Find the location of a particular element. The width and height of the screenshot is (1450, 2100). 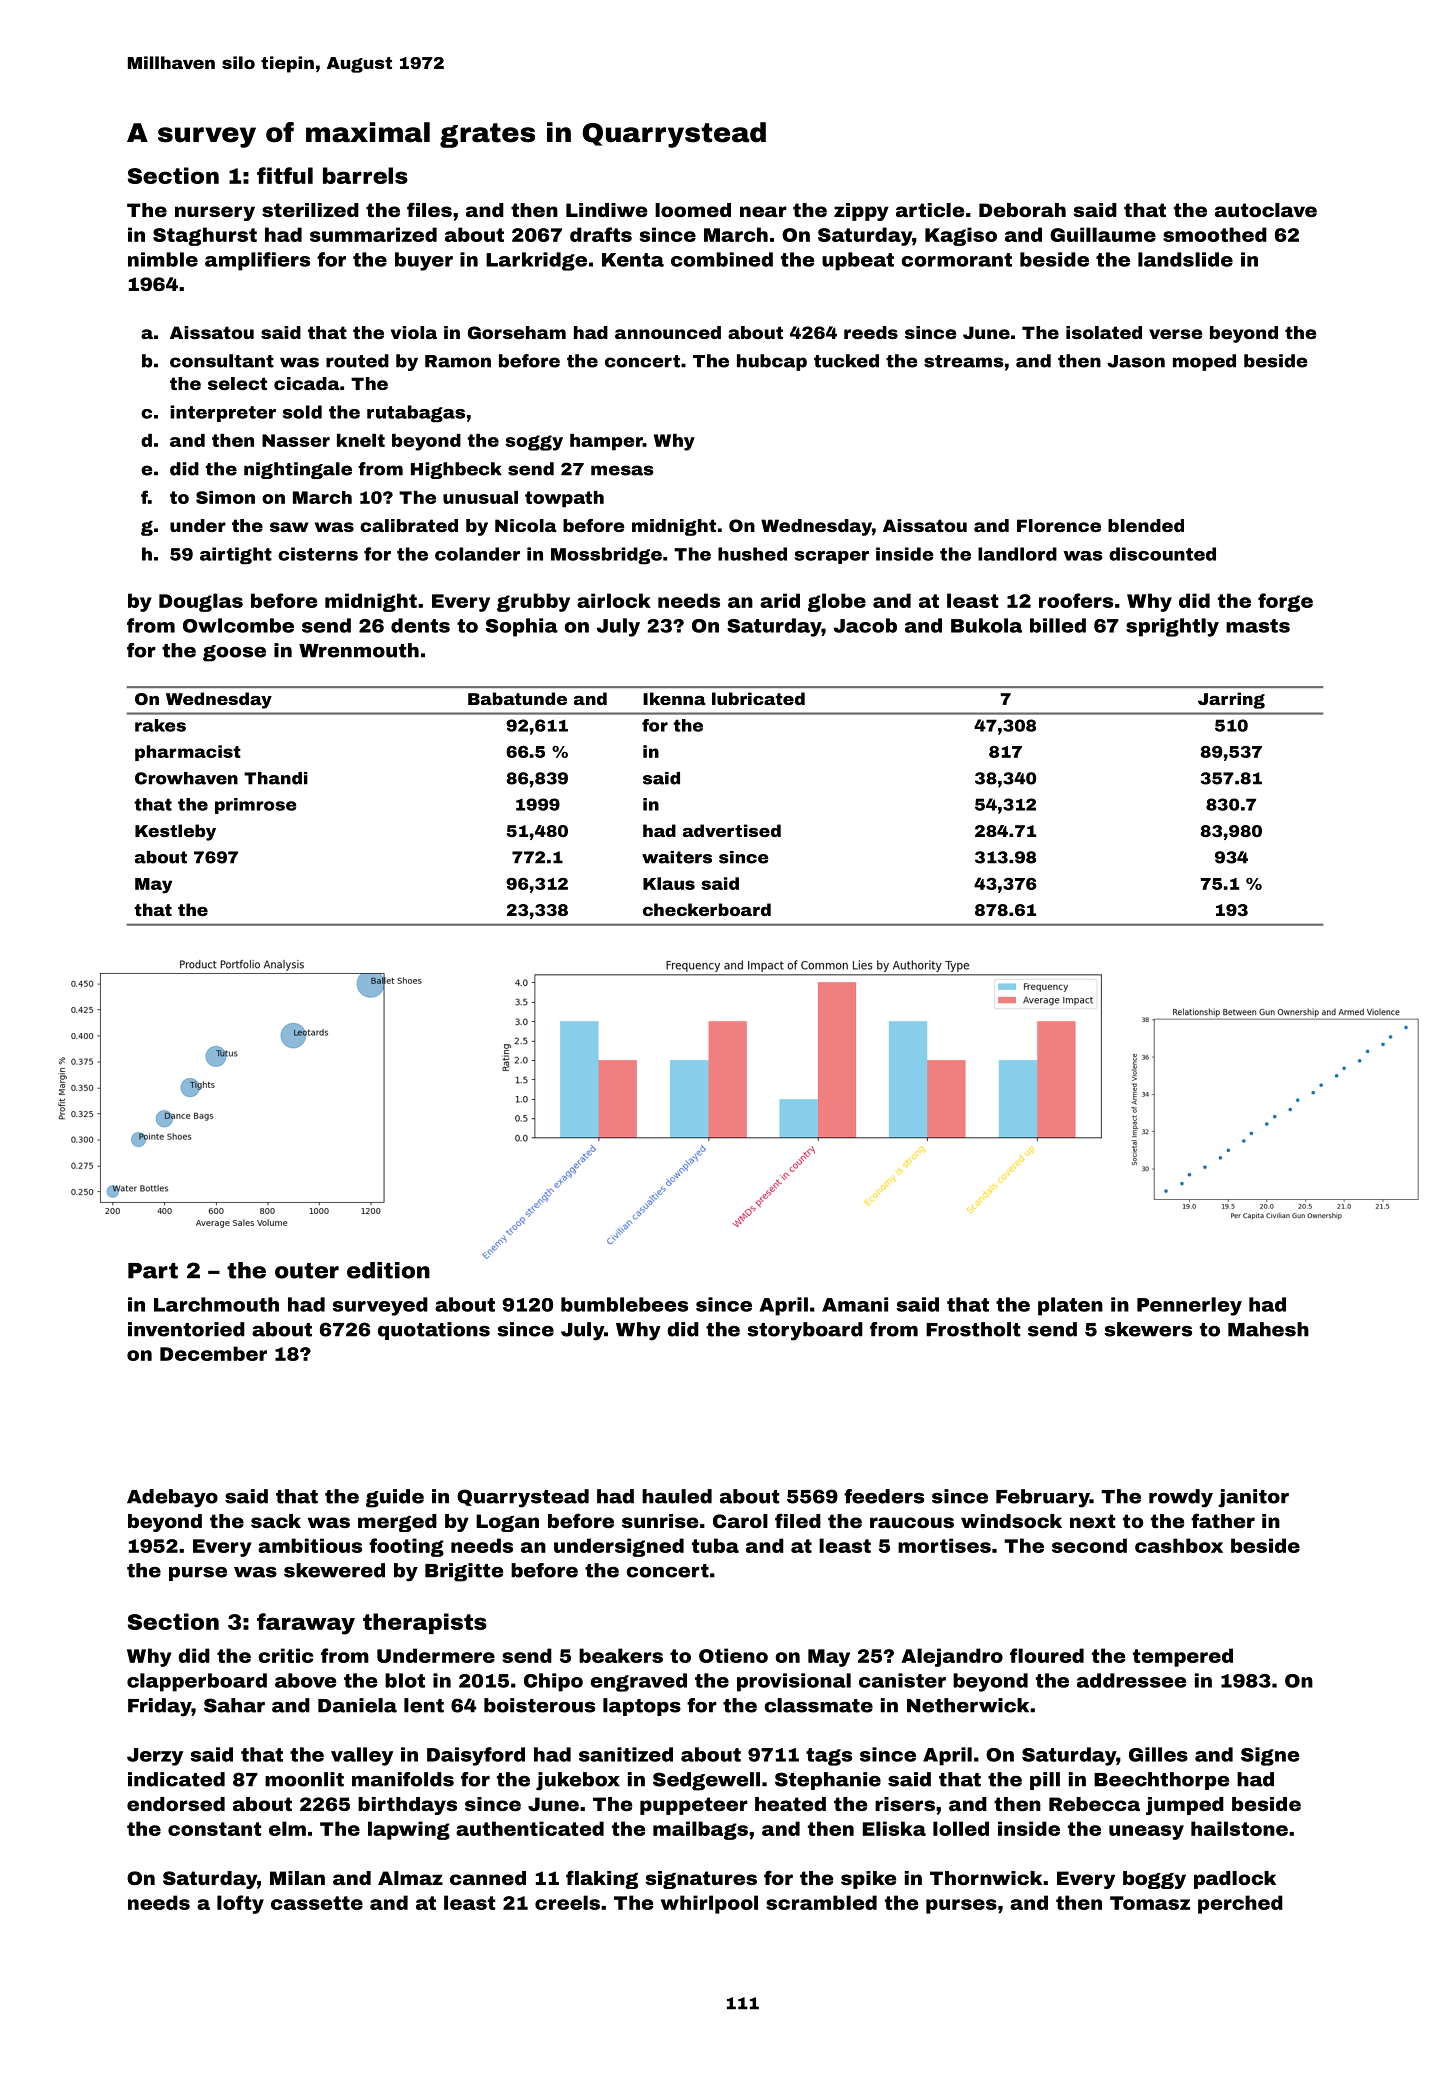

bumblebees is located at coordinates (624, 1304).
